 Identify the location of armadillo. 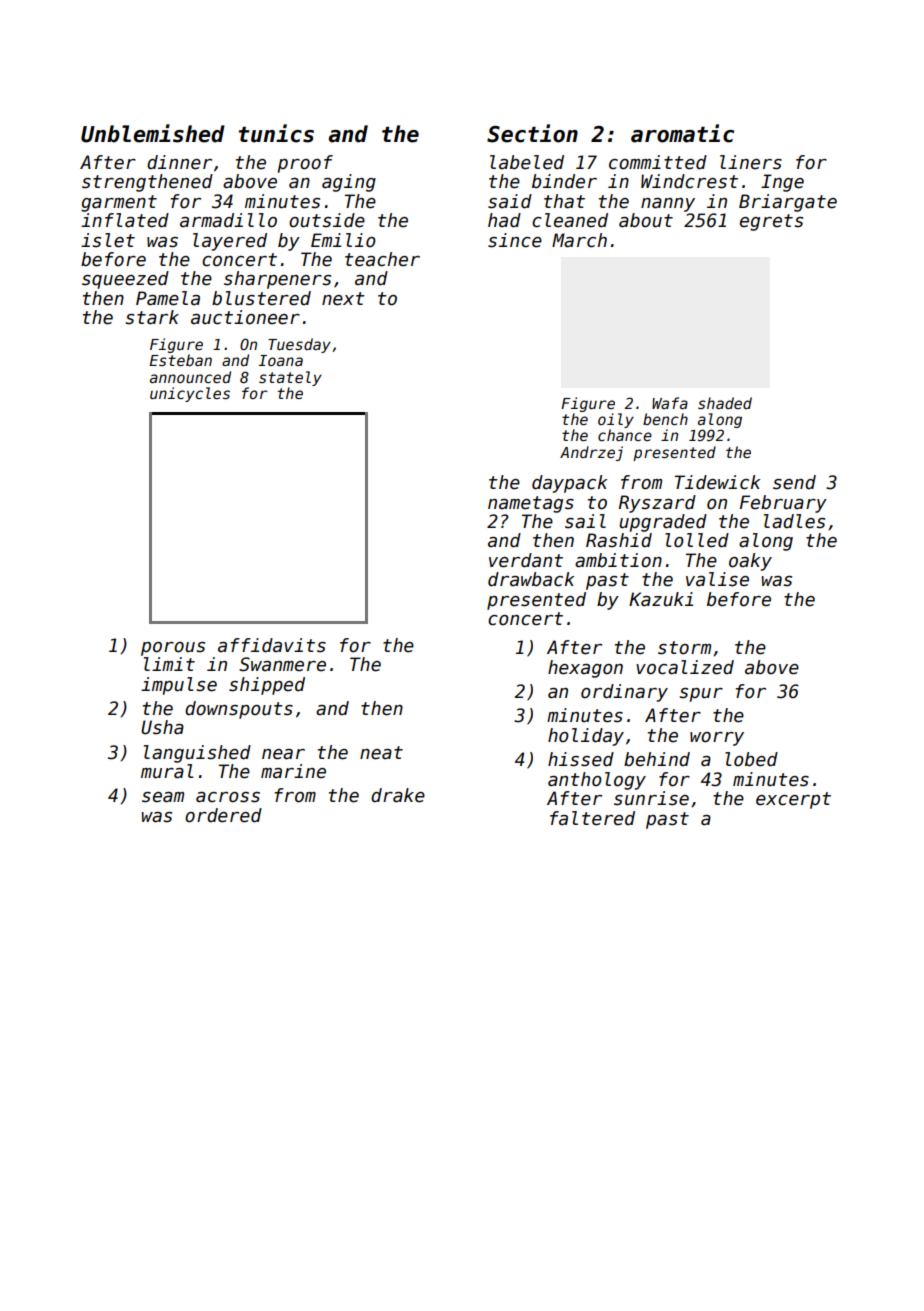
(228, 220).
